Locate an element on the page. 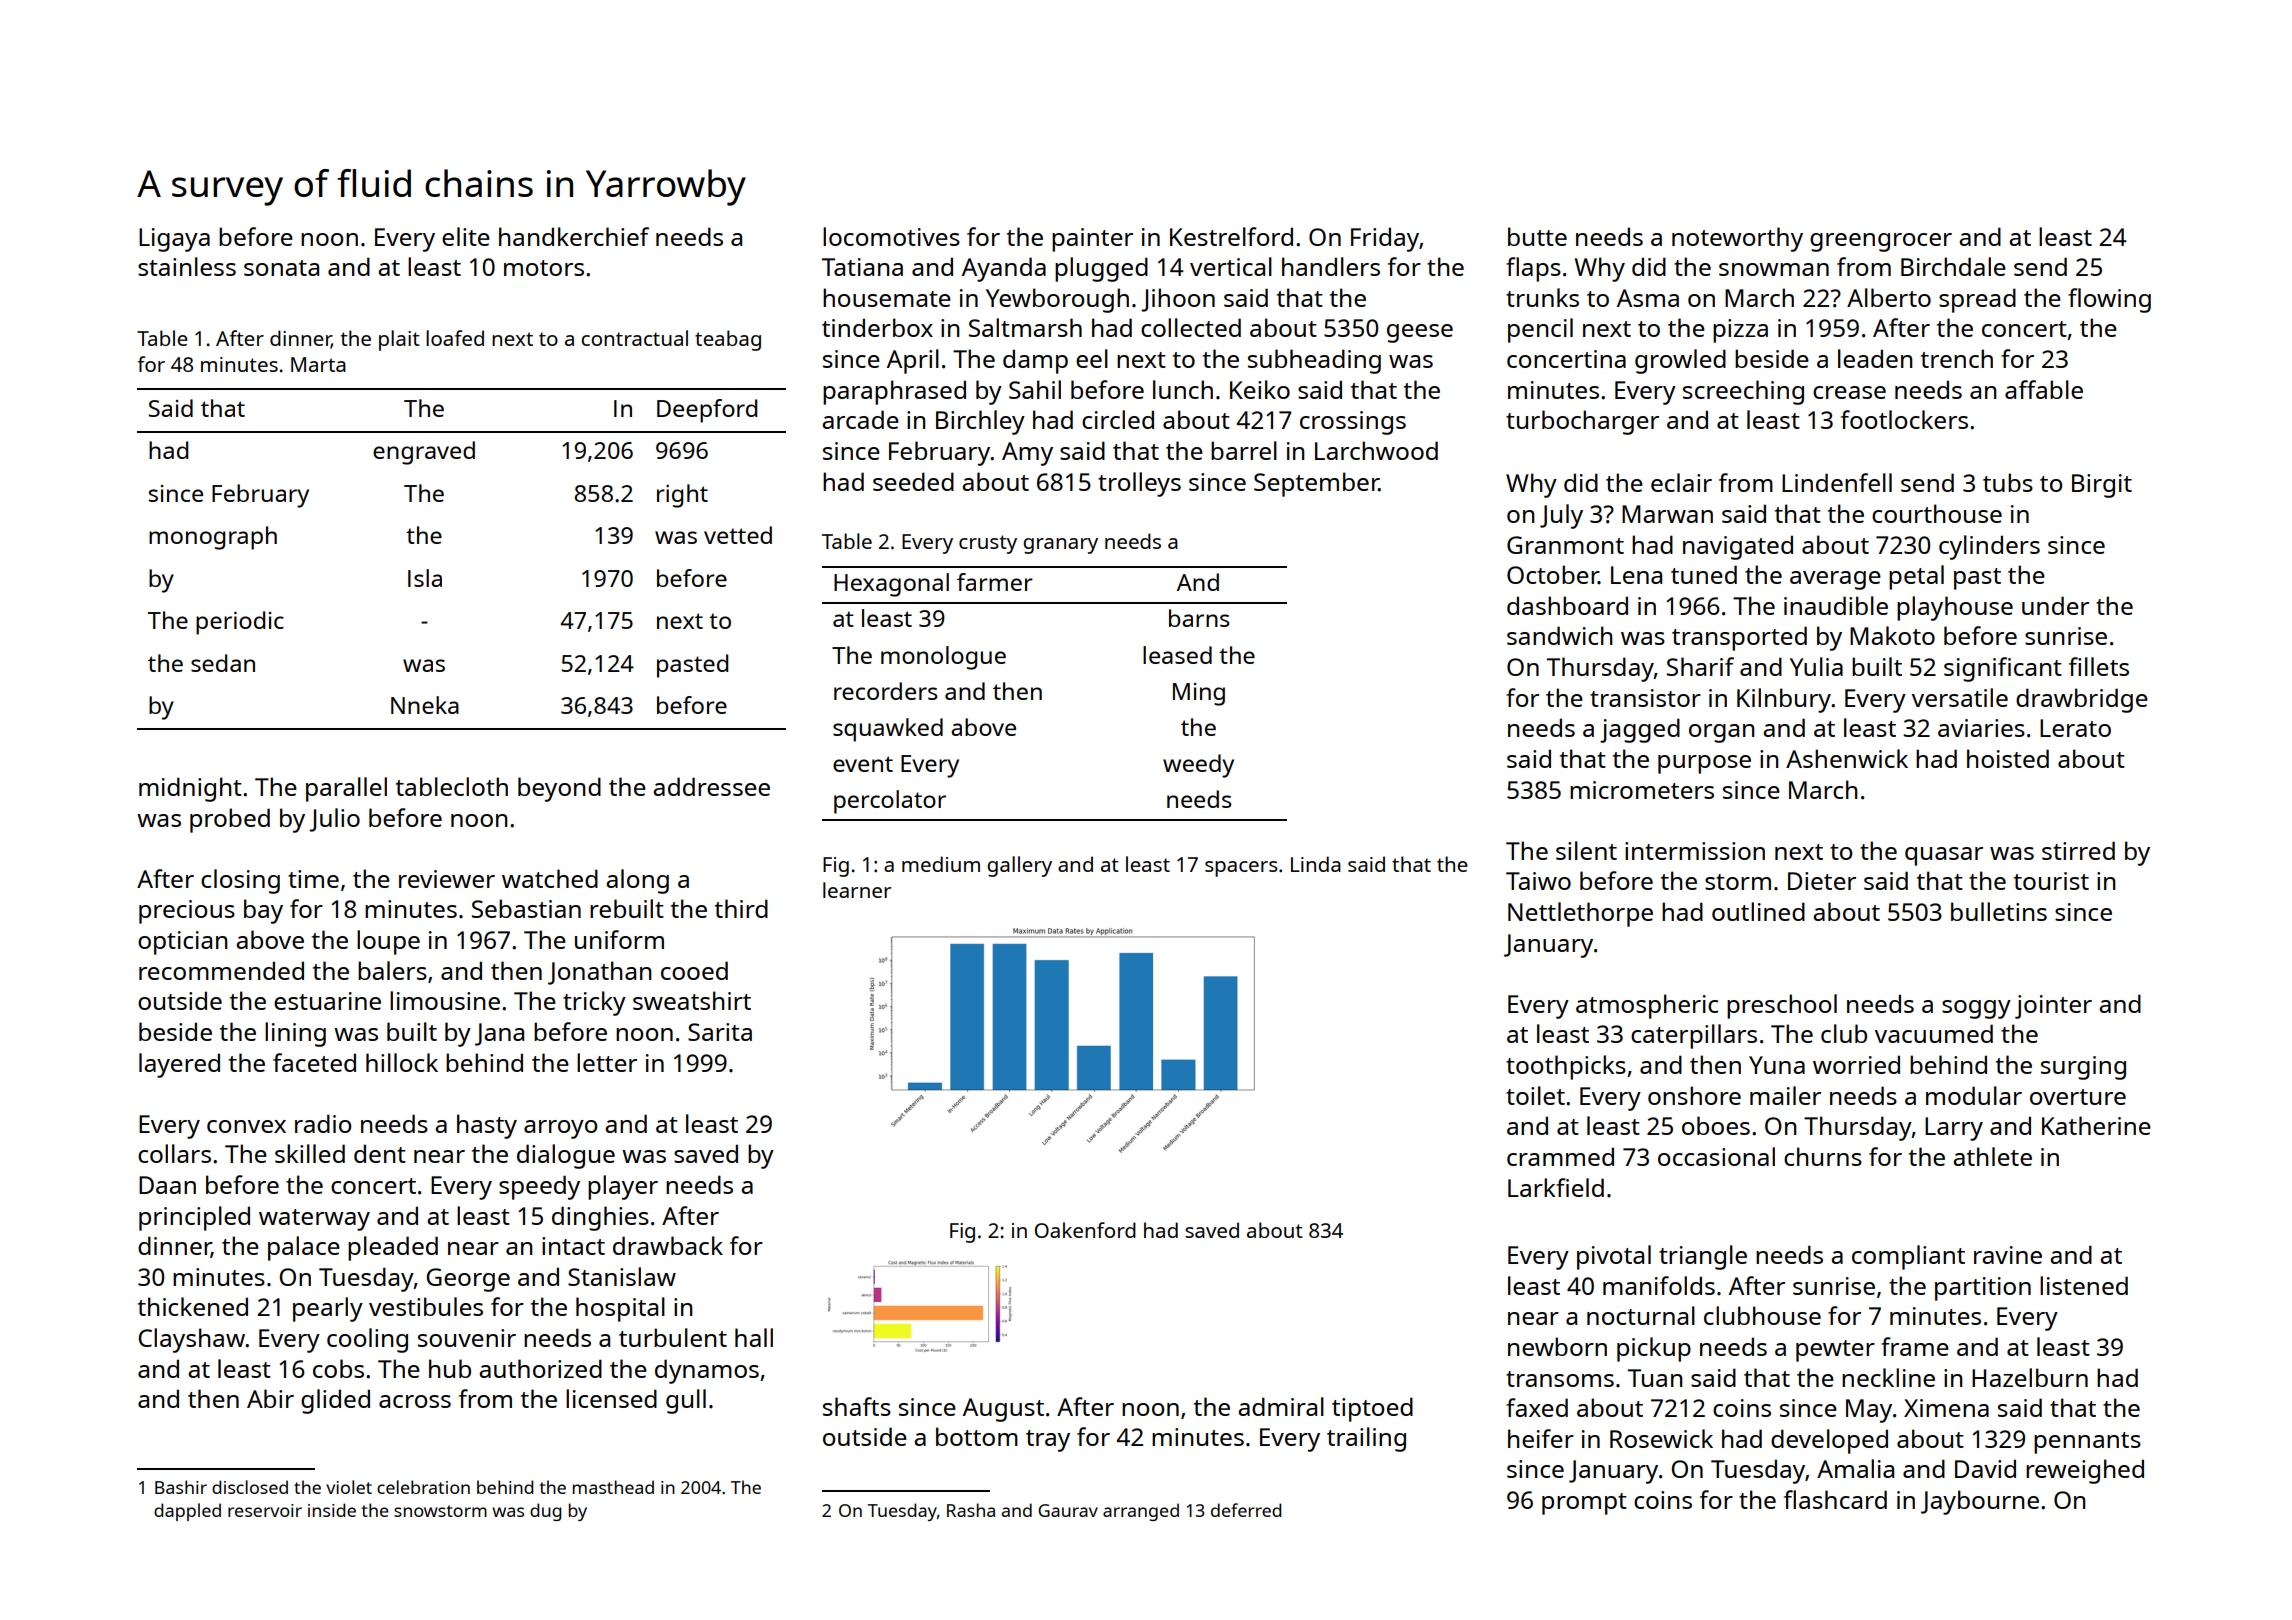 This page has width=2292, height=1620. Rasha is located at coordinates (971, 1510).
